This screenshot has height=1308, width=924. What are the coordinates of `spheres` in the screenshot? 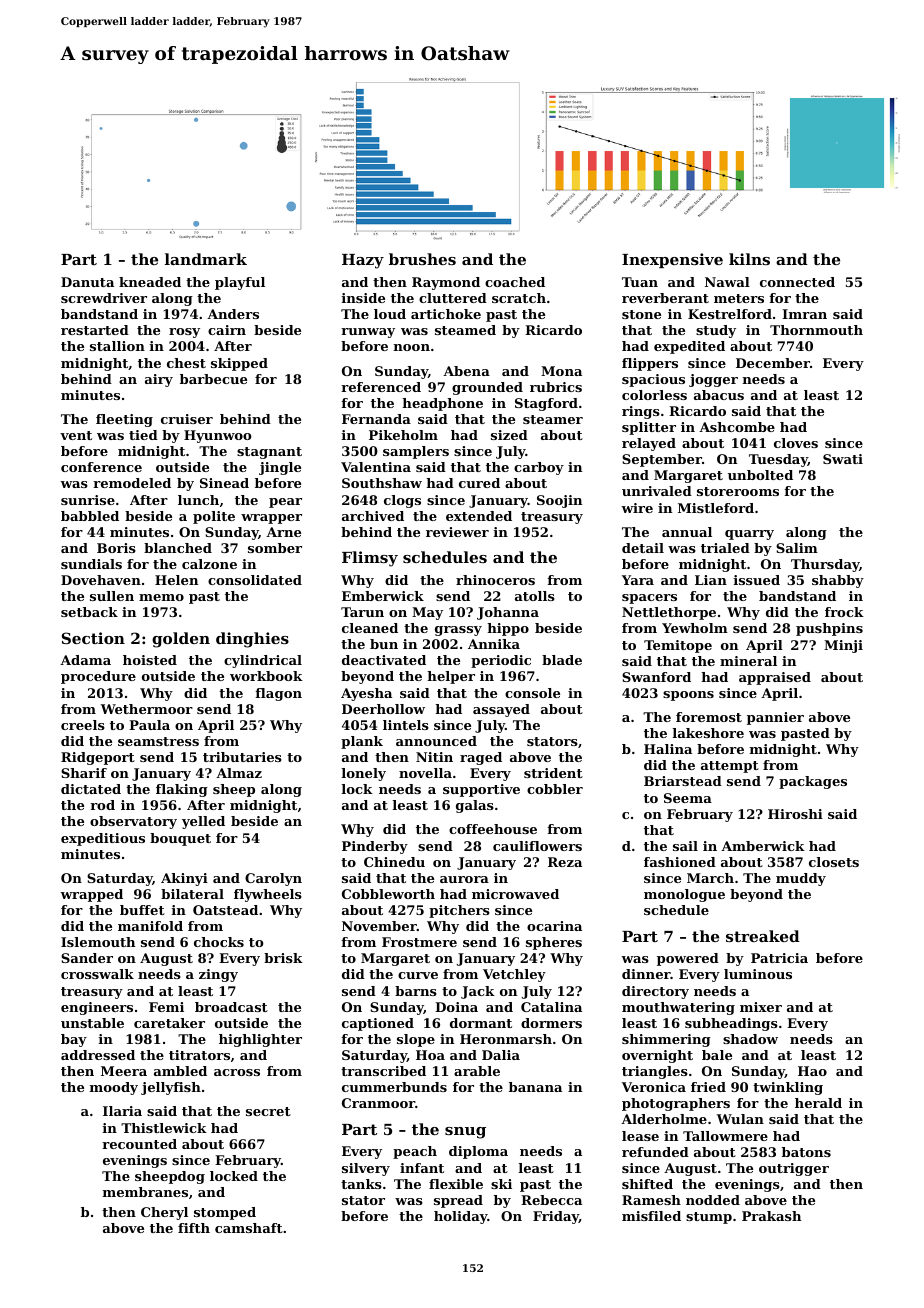 It's located at (554, 943).
